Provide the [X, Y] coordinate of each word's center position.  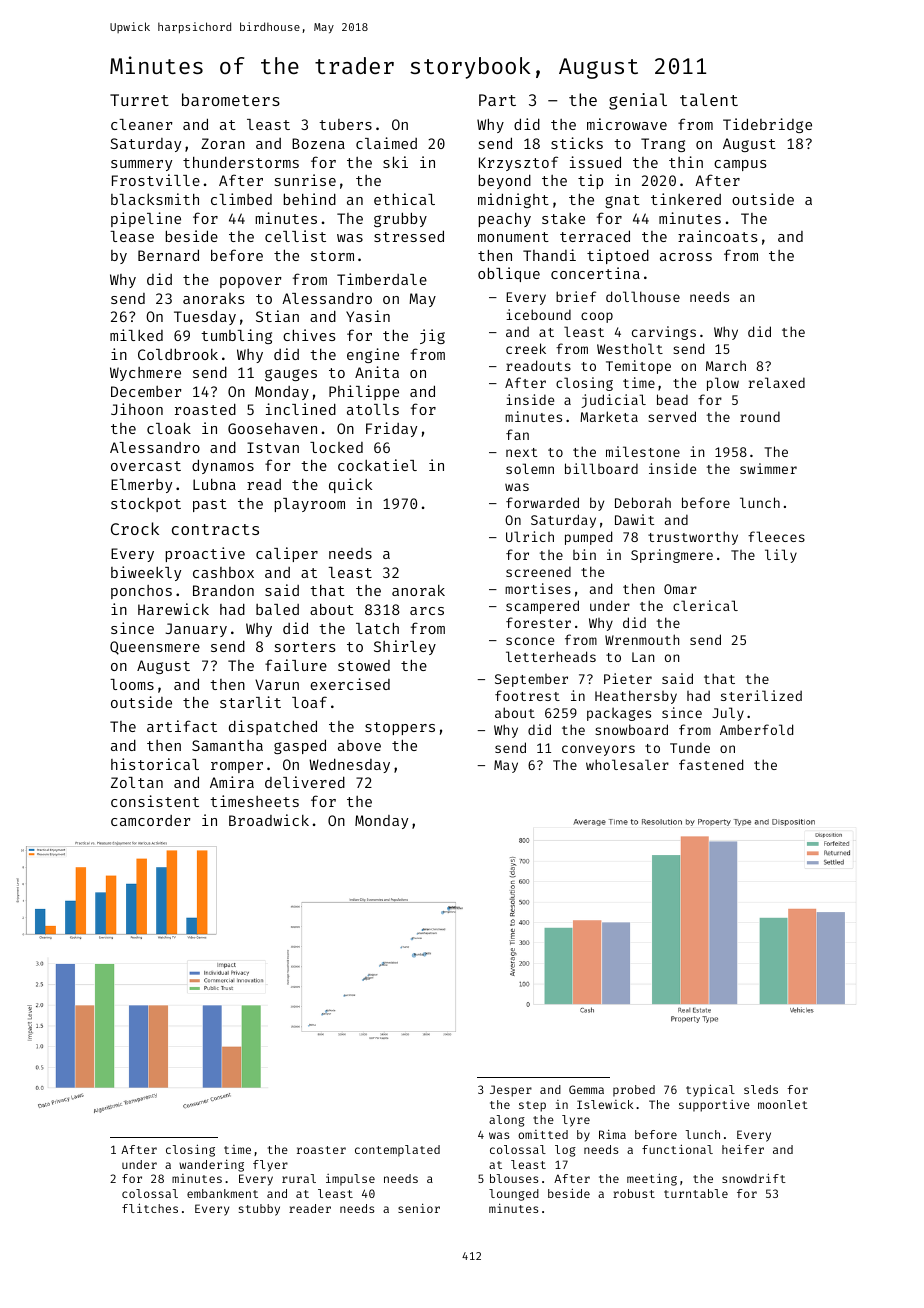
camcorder [150, 820]
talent [709, 99]
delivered [305, 782]
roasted [205, 409]
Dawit [634, 519]
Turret [139, 100]
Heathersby [636, 697]
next [521, 452]
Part [497, 100]
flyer [270, 1166]
